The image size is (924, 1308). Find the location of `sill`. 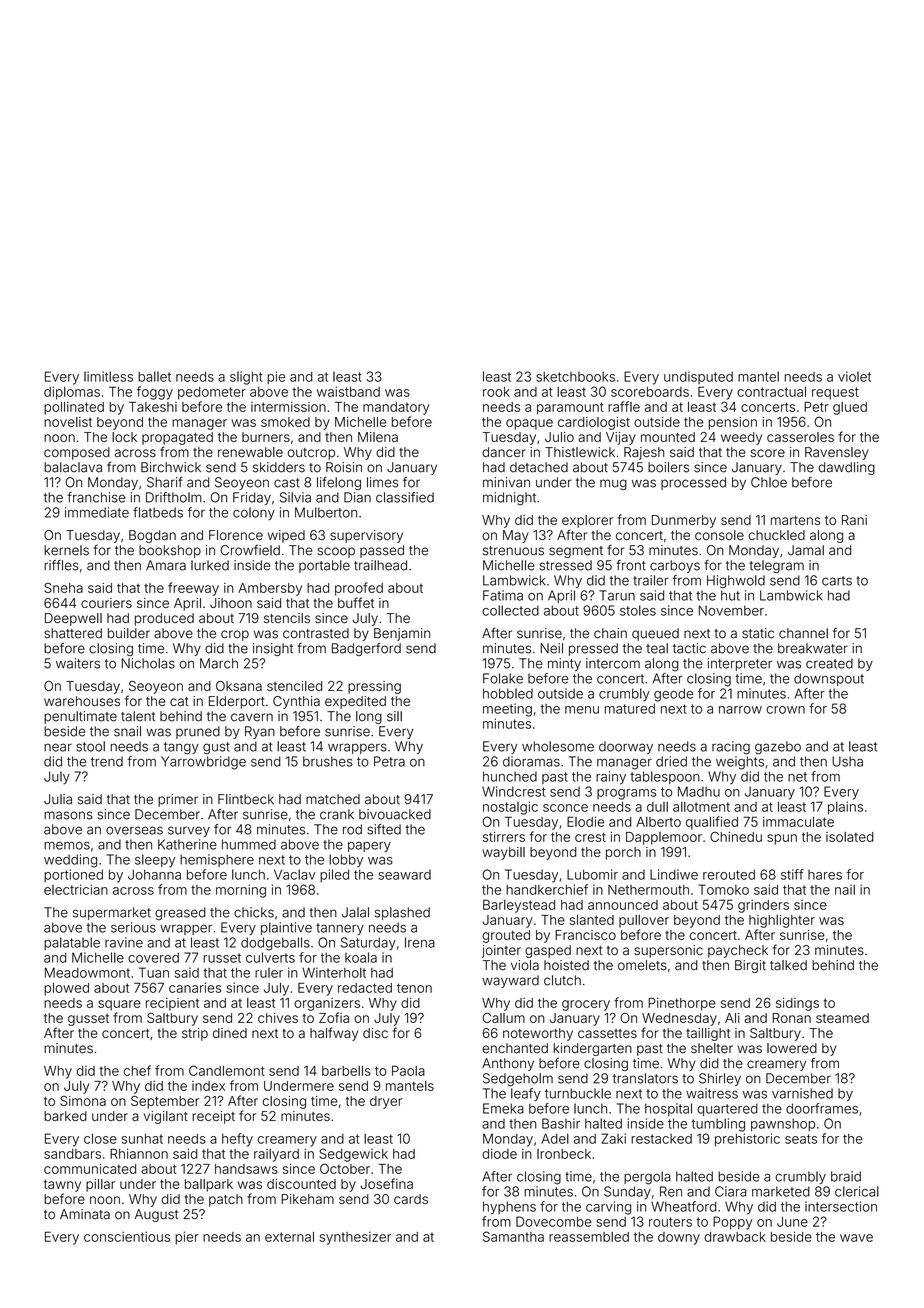

sill is located at coordinates (394, 716).
